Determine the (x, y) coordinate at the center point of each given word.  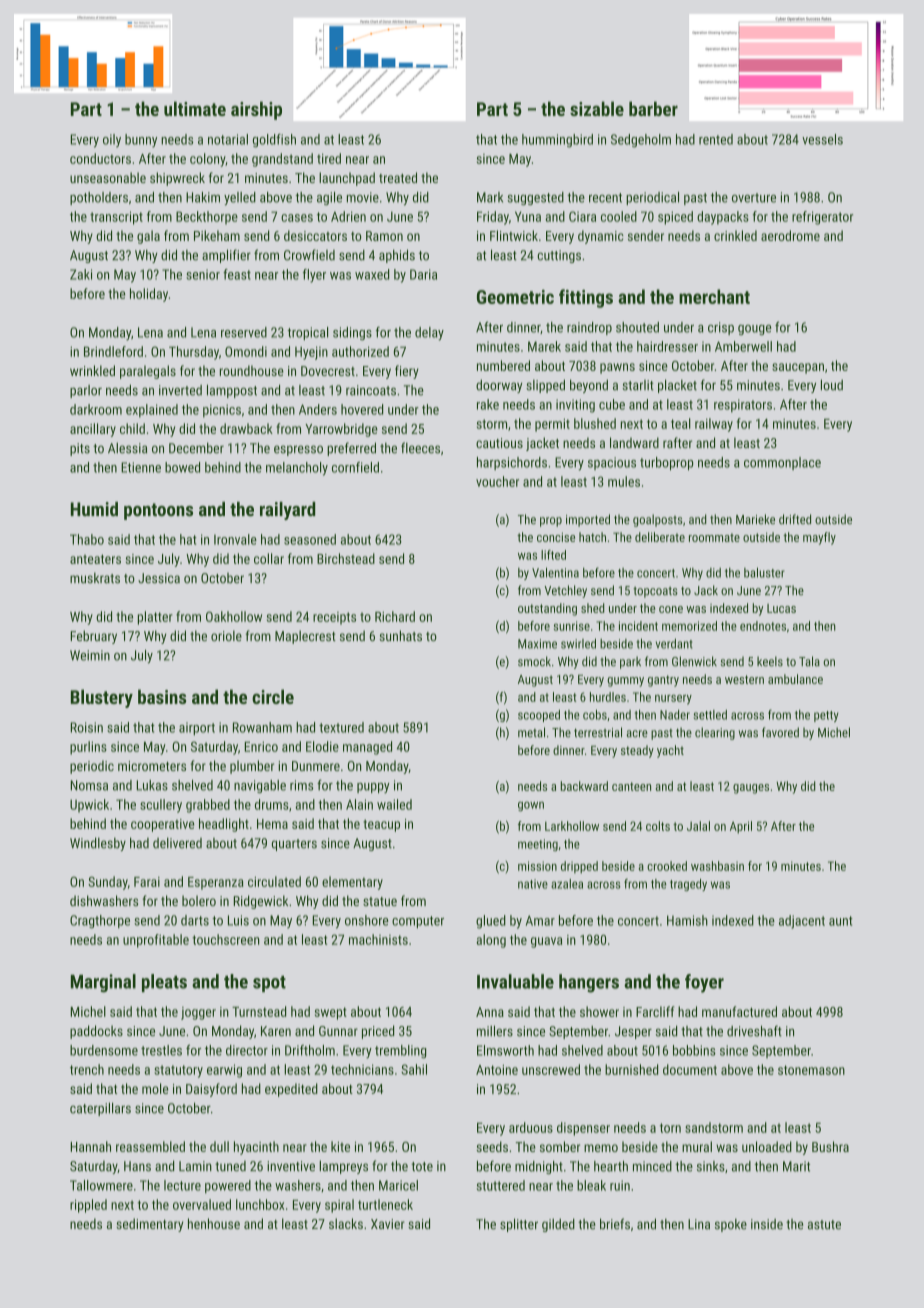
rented (716, 139)
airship (256, 110)
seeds (492, 1146)
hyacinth (256, 1148)
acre (637, 734)
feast (237, 274)
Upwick (89, 806)
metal (531, 732)
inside (767, 1224)
